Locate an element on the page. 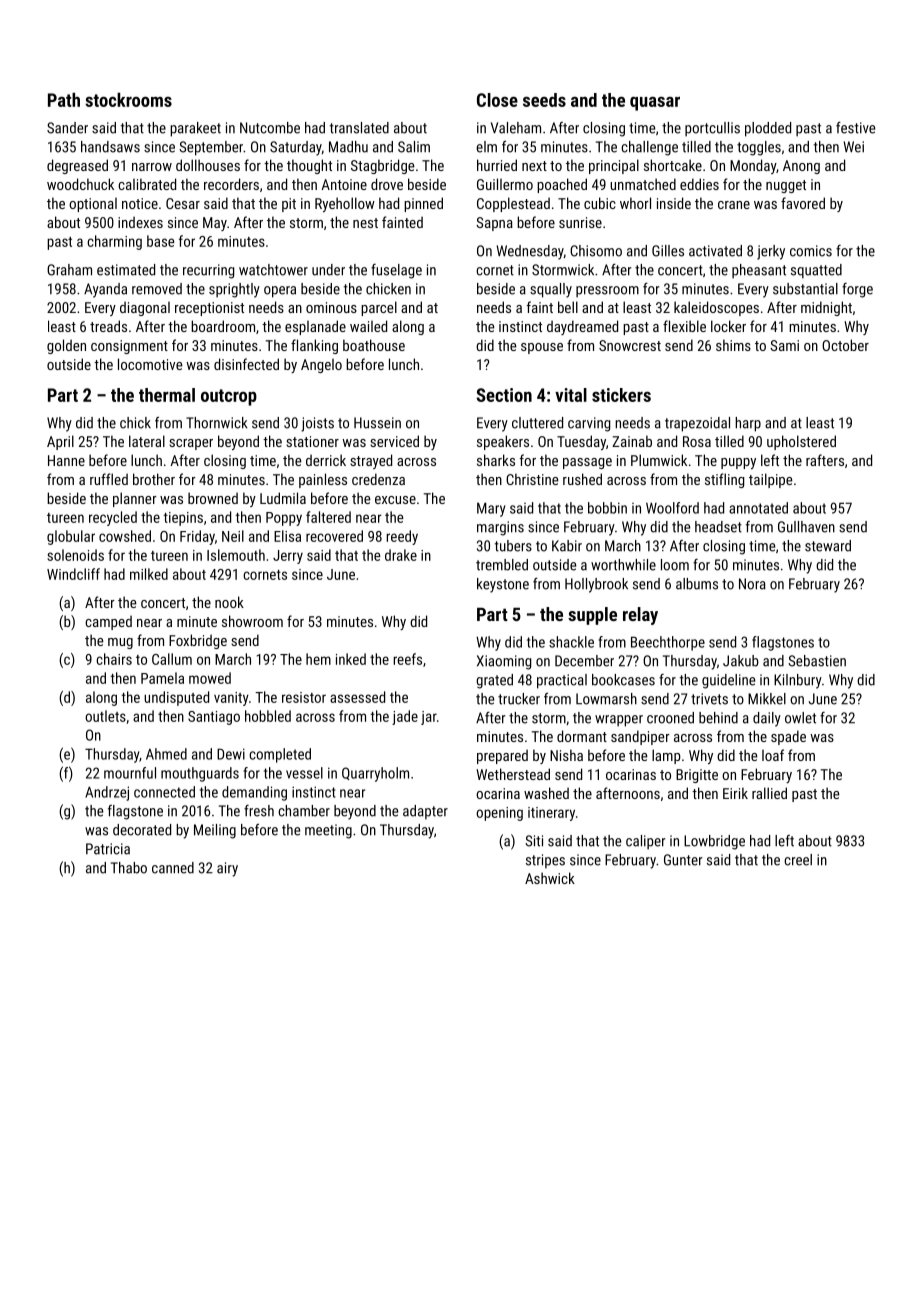 The image size is (924, 1308). flanking is located at coordinates (314, 346).
